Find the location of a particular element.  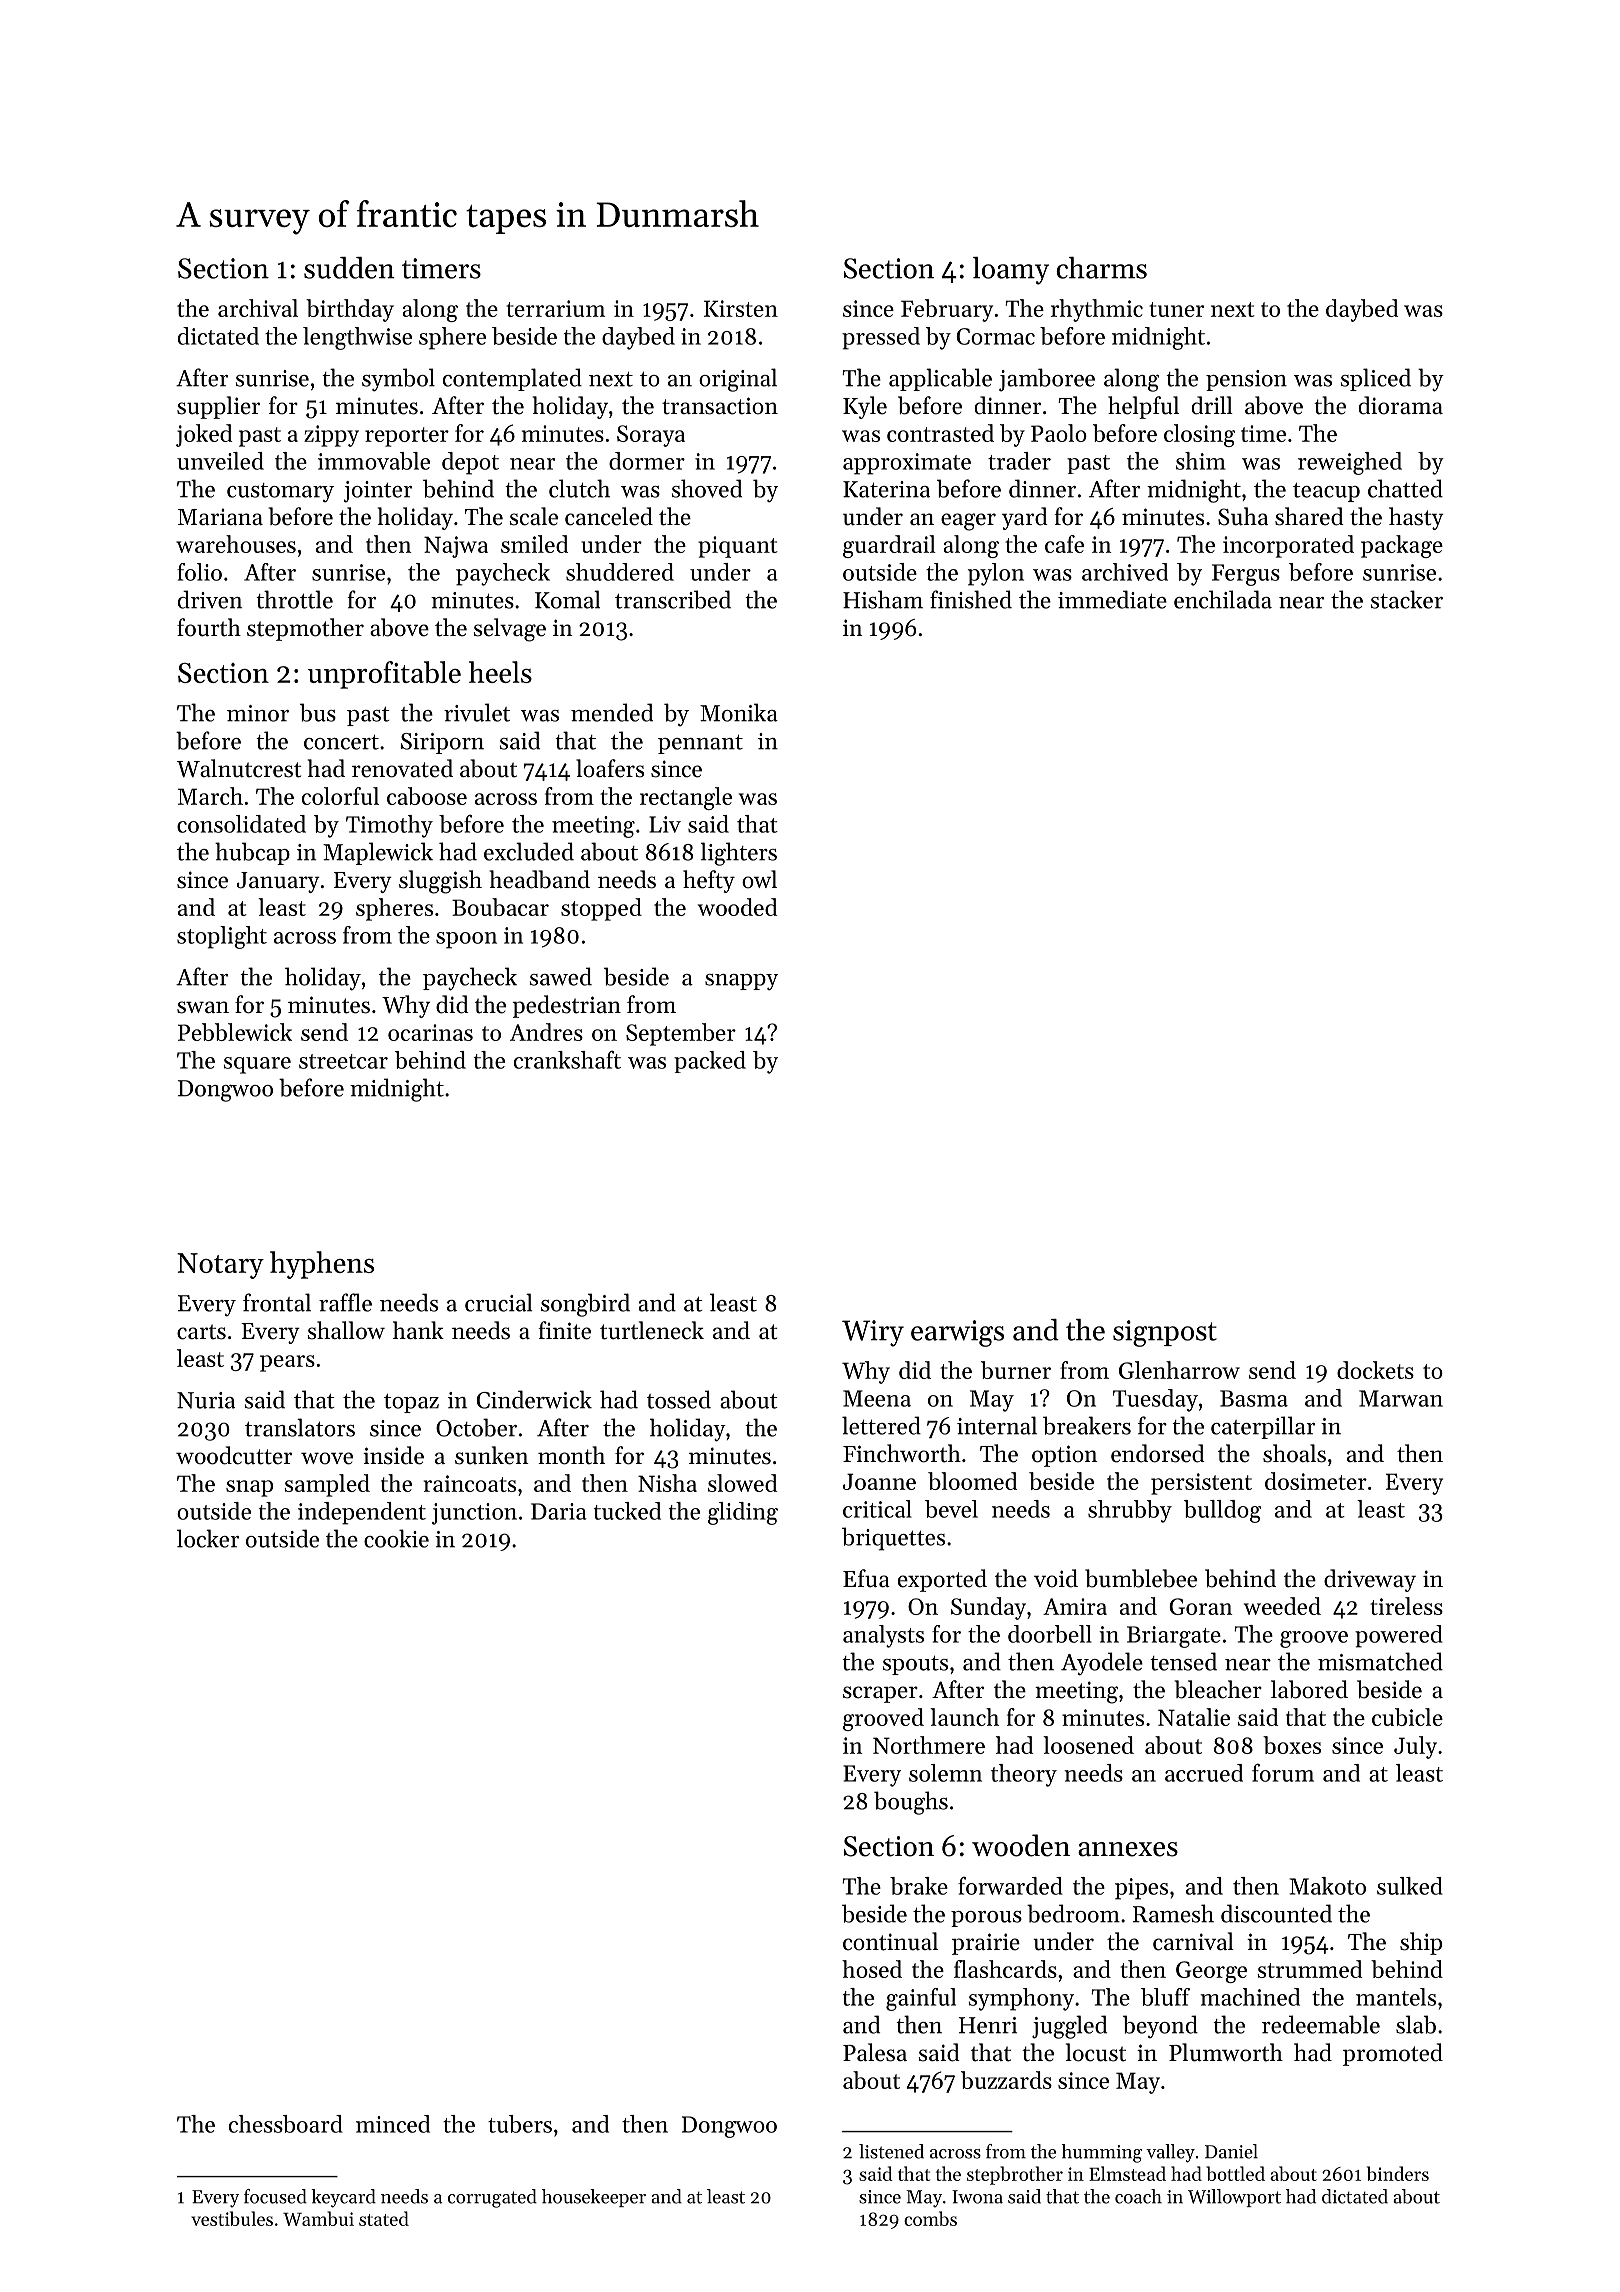

ocarinas is located at coordinates (430, 1032).
